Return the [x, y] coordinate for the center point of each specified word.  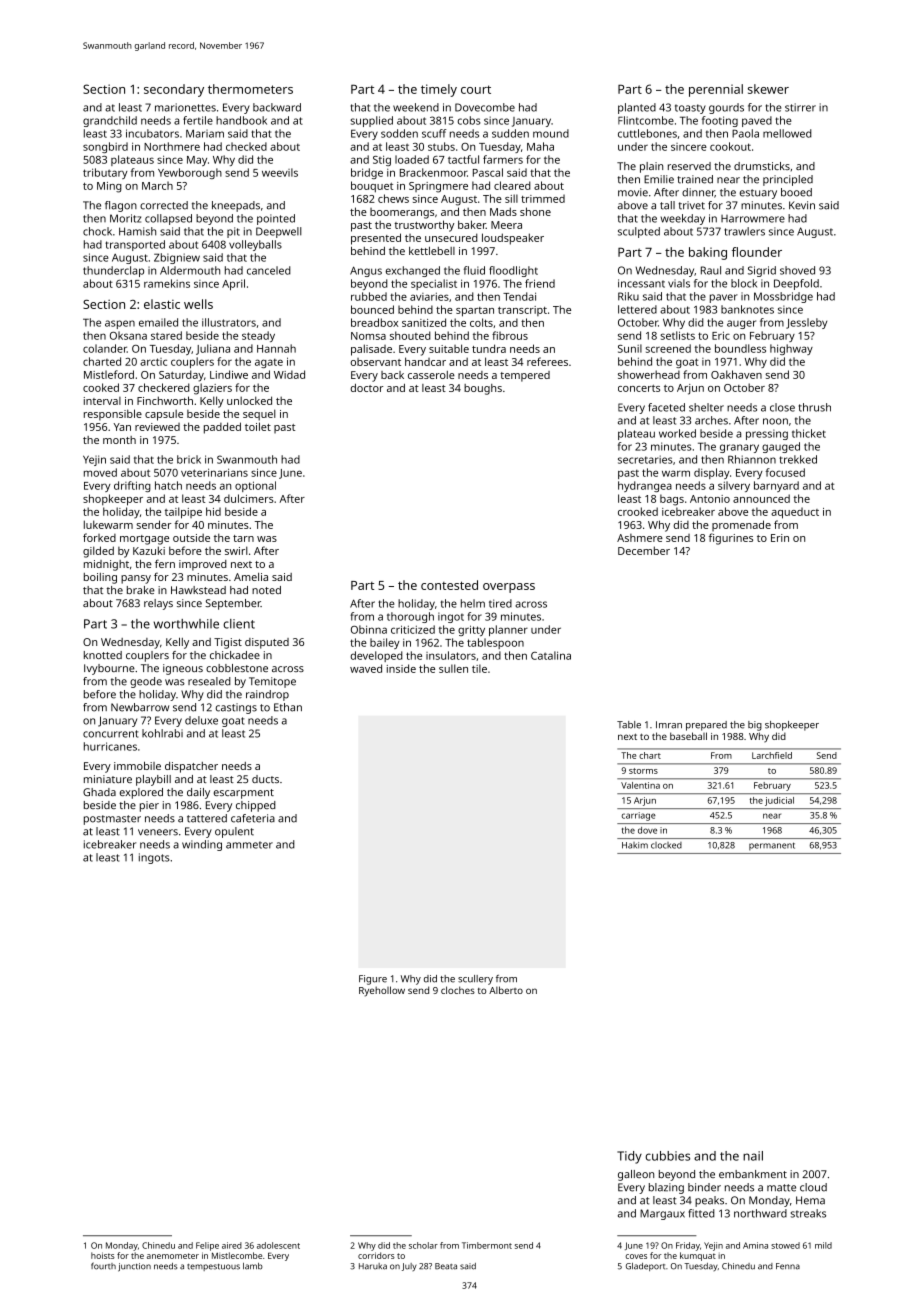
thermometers [250, 89]
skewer [768, 89]
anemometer [173, 1256]
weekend [416, 107]
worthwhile [186, 624]
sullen [453, 668]
